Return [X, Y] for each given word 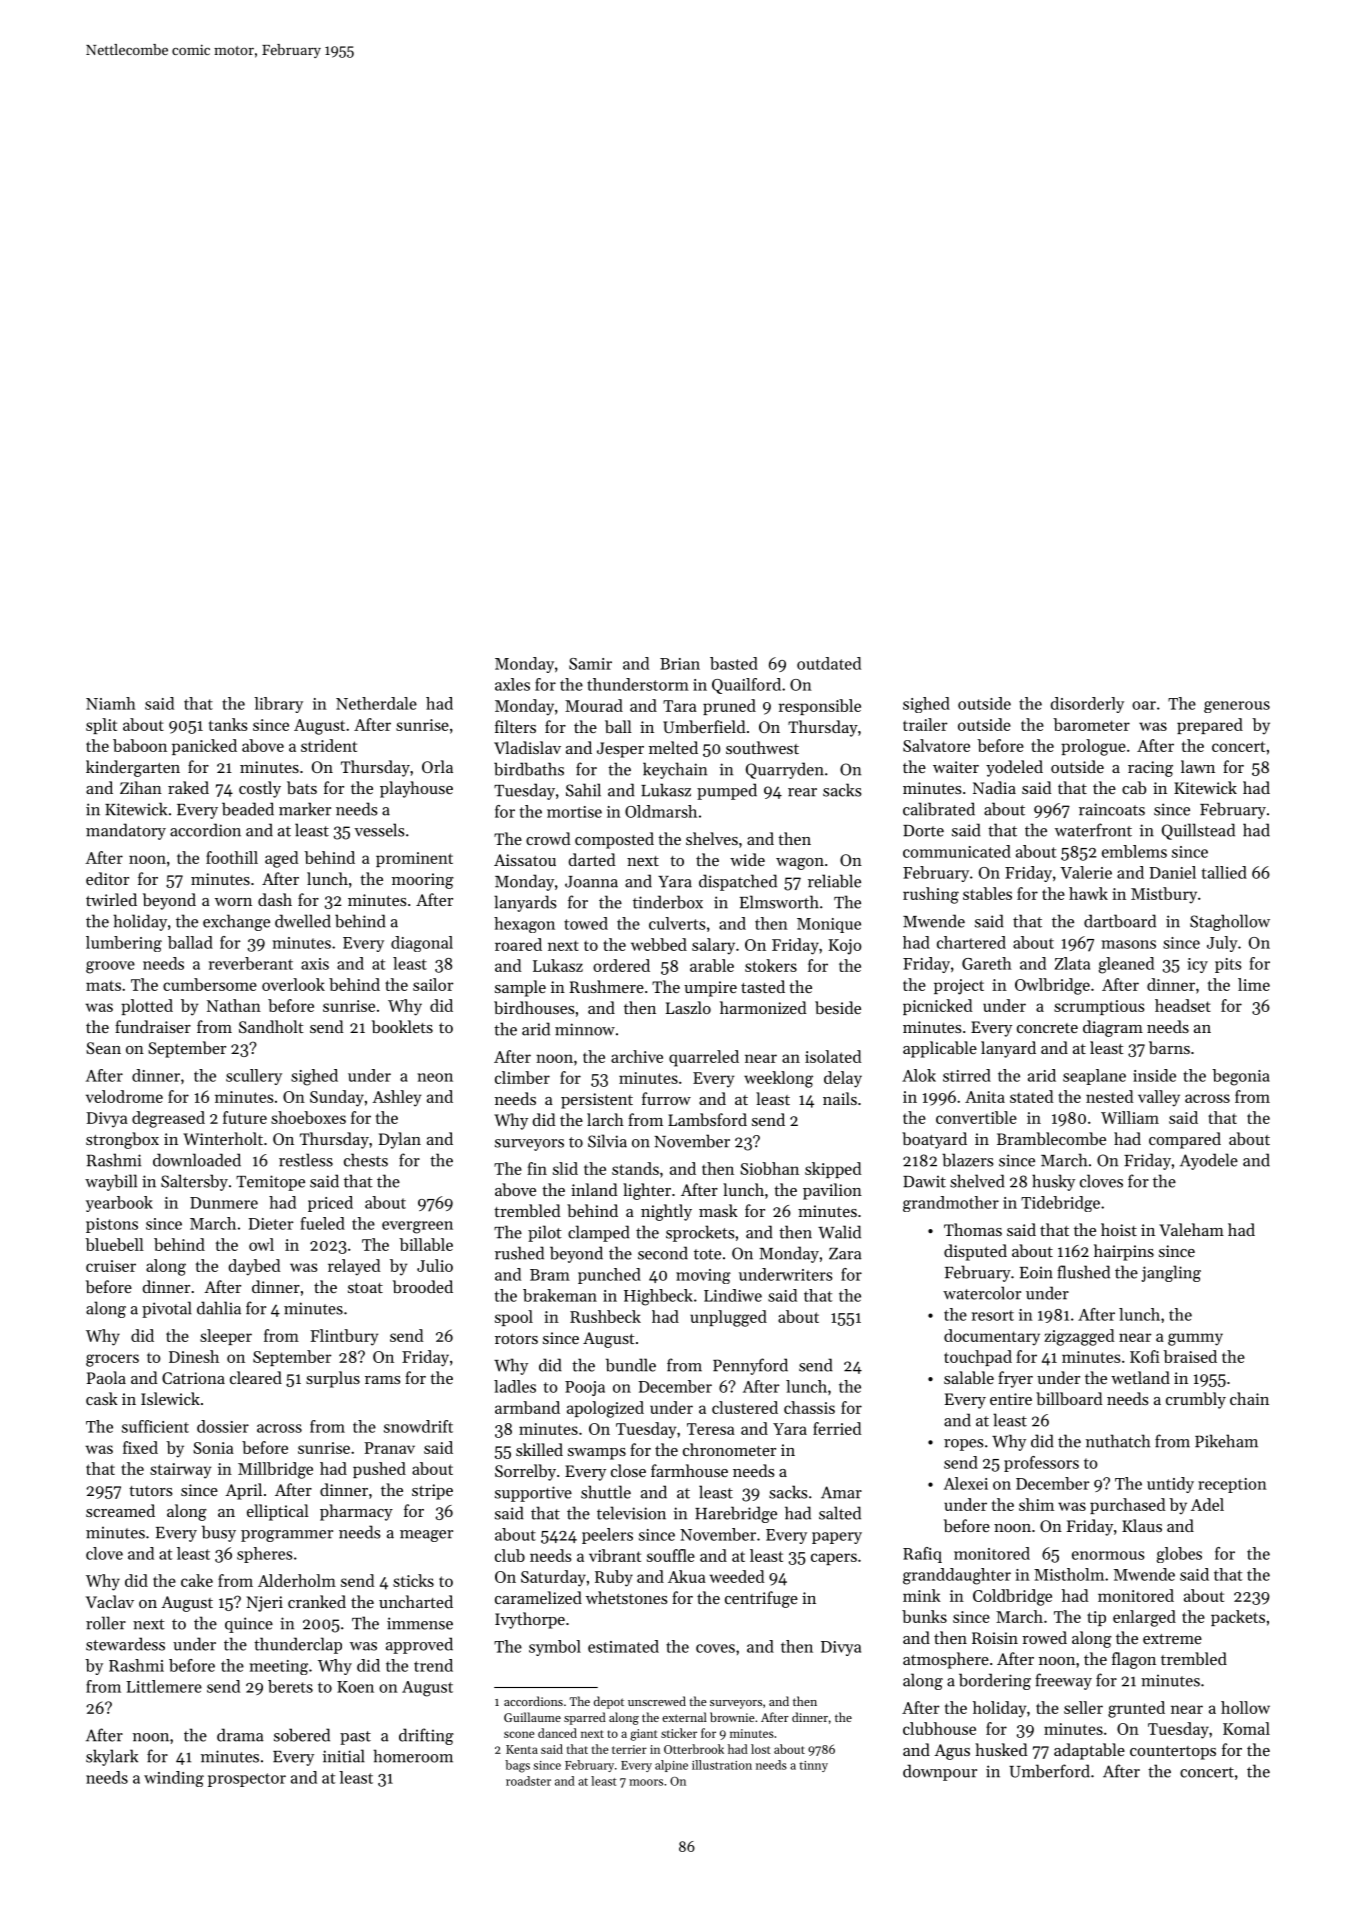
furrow [666, 1098]
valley [1159, 1098]
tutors [151, 1491]
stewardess [125, 1644]
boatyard [934, 1140]
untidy [1170, 1485]
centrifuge [761, 1599]
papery [837, 1538]
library [278, 705]
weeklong [778, 1079]
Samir [590, 664]
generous [1237, 707]
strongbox [122, 1140]
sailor [433, 984]
